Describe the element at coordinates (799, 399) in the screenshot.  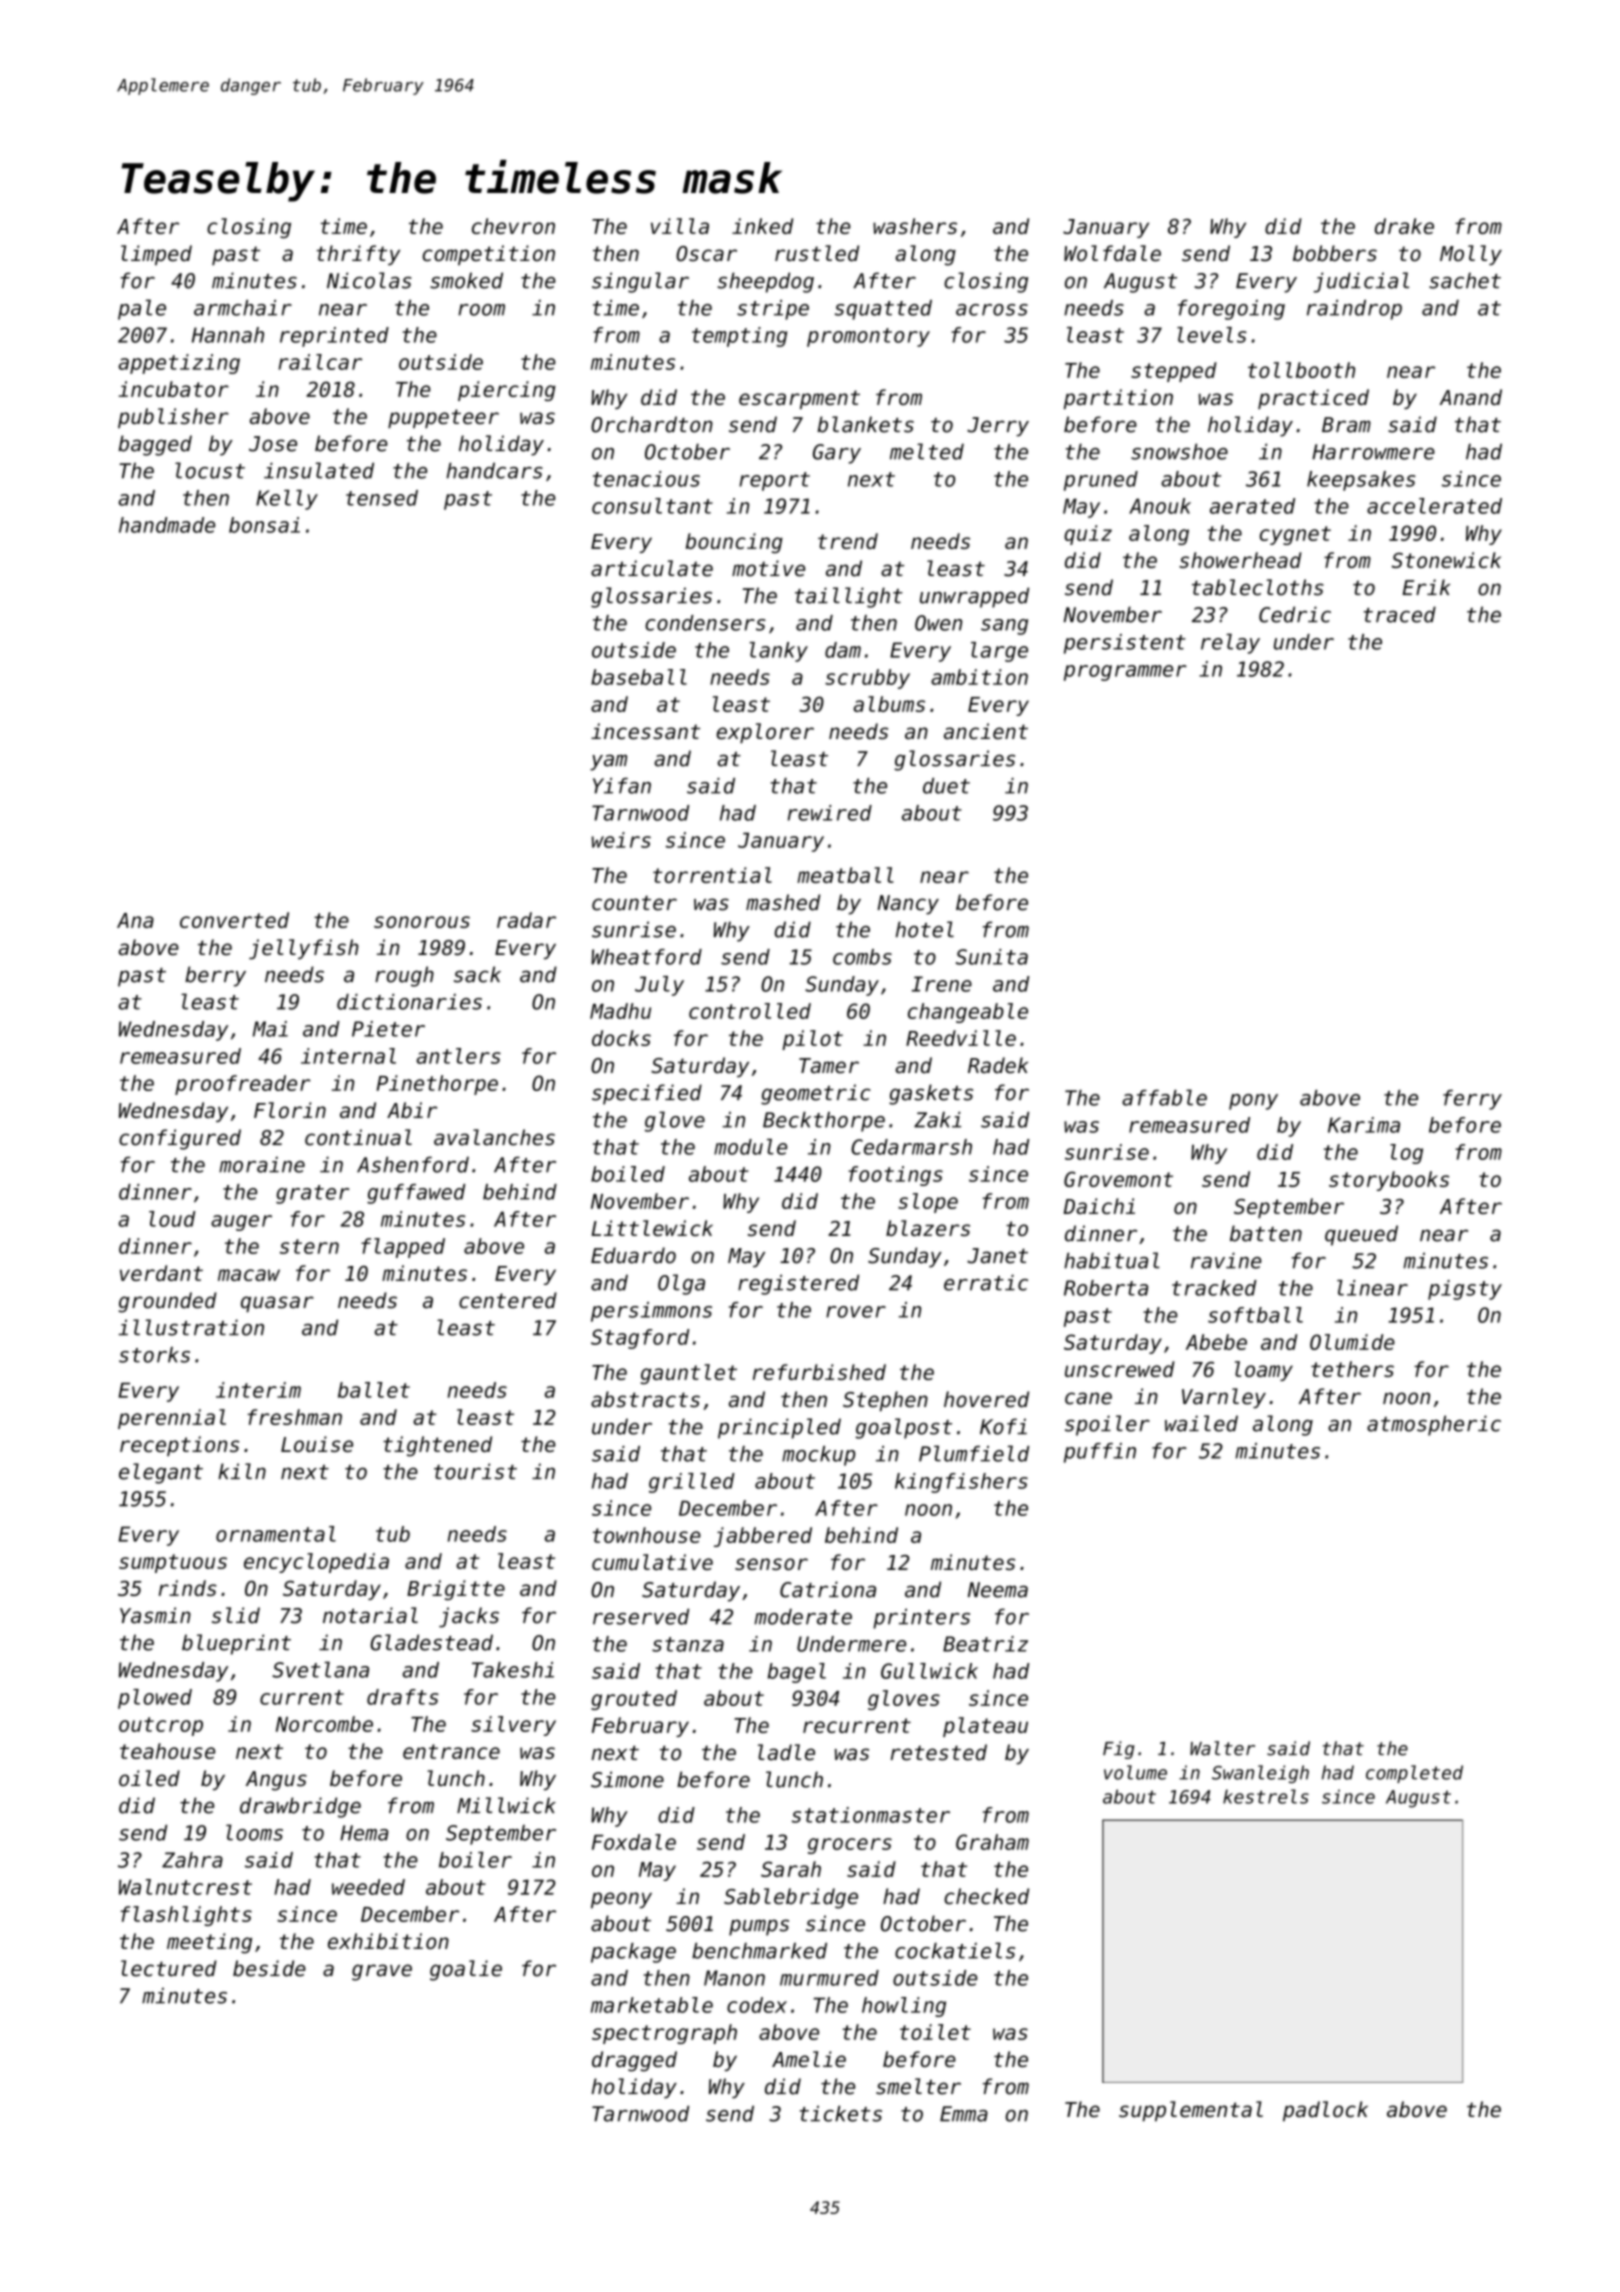
I see `escarpment` at that location.
